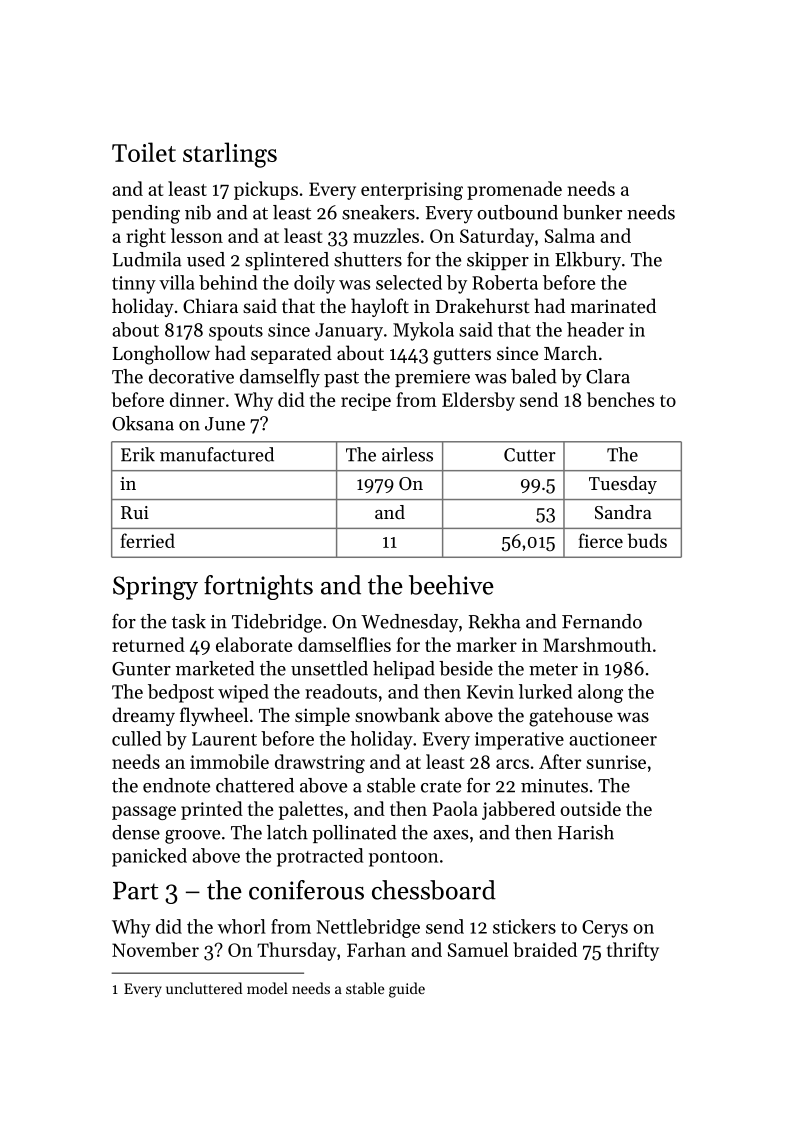 The width and height of the image is (793, 1125). I want to click on enterprising, so click(412, 191).
